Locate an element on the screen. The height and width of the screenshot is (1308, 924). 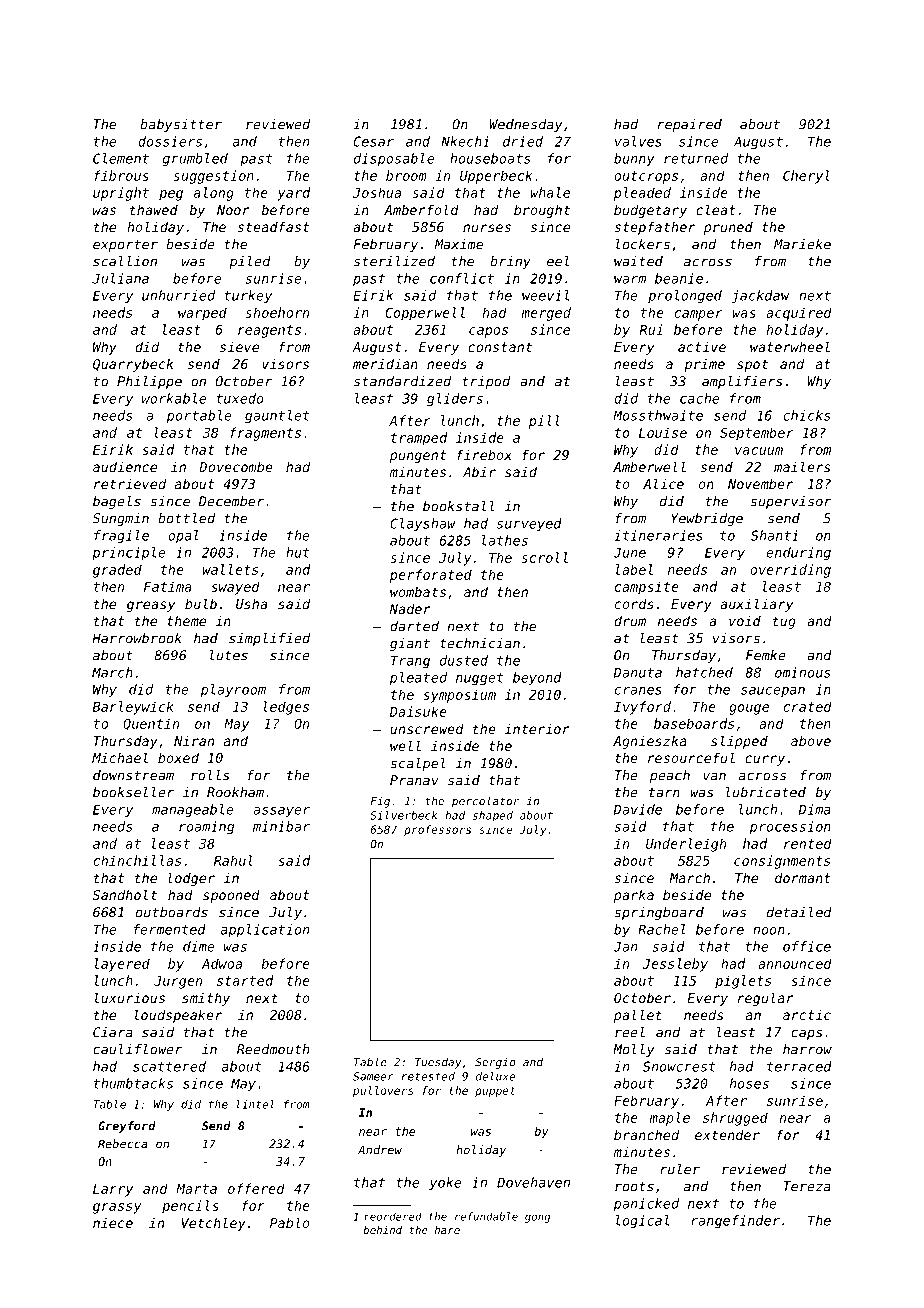
Philippe is located at coordinates (149, 382).
